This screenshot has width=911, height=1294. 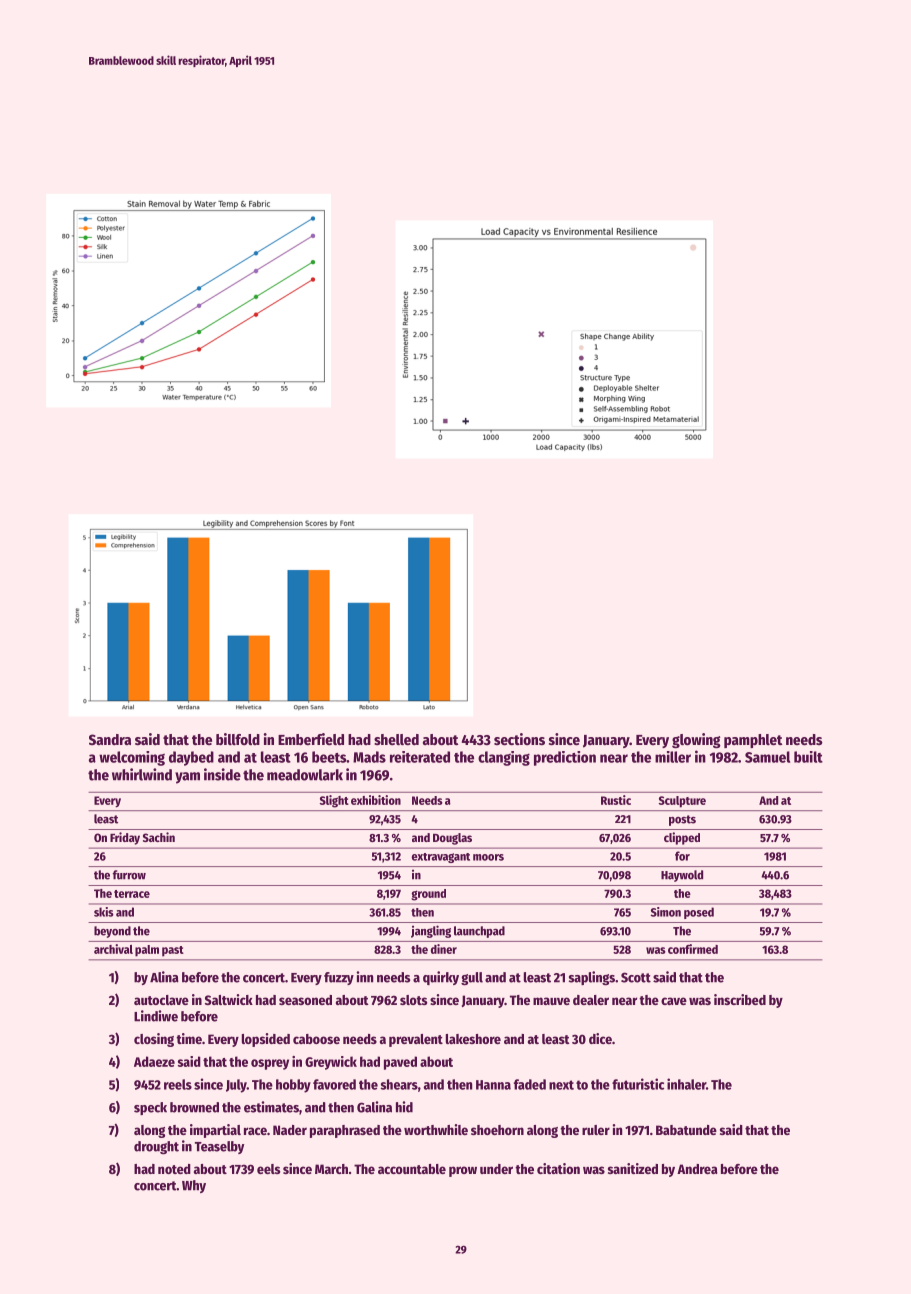 What do you see at coordinates (496, 1169) in the screenshot?
I see `under` at bounding box center [496, 1169].
